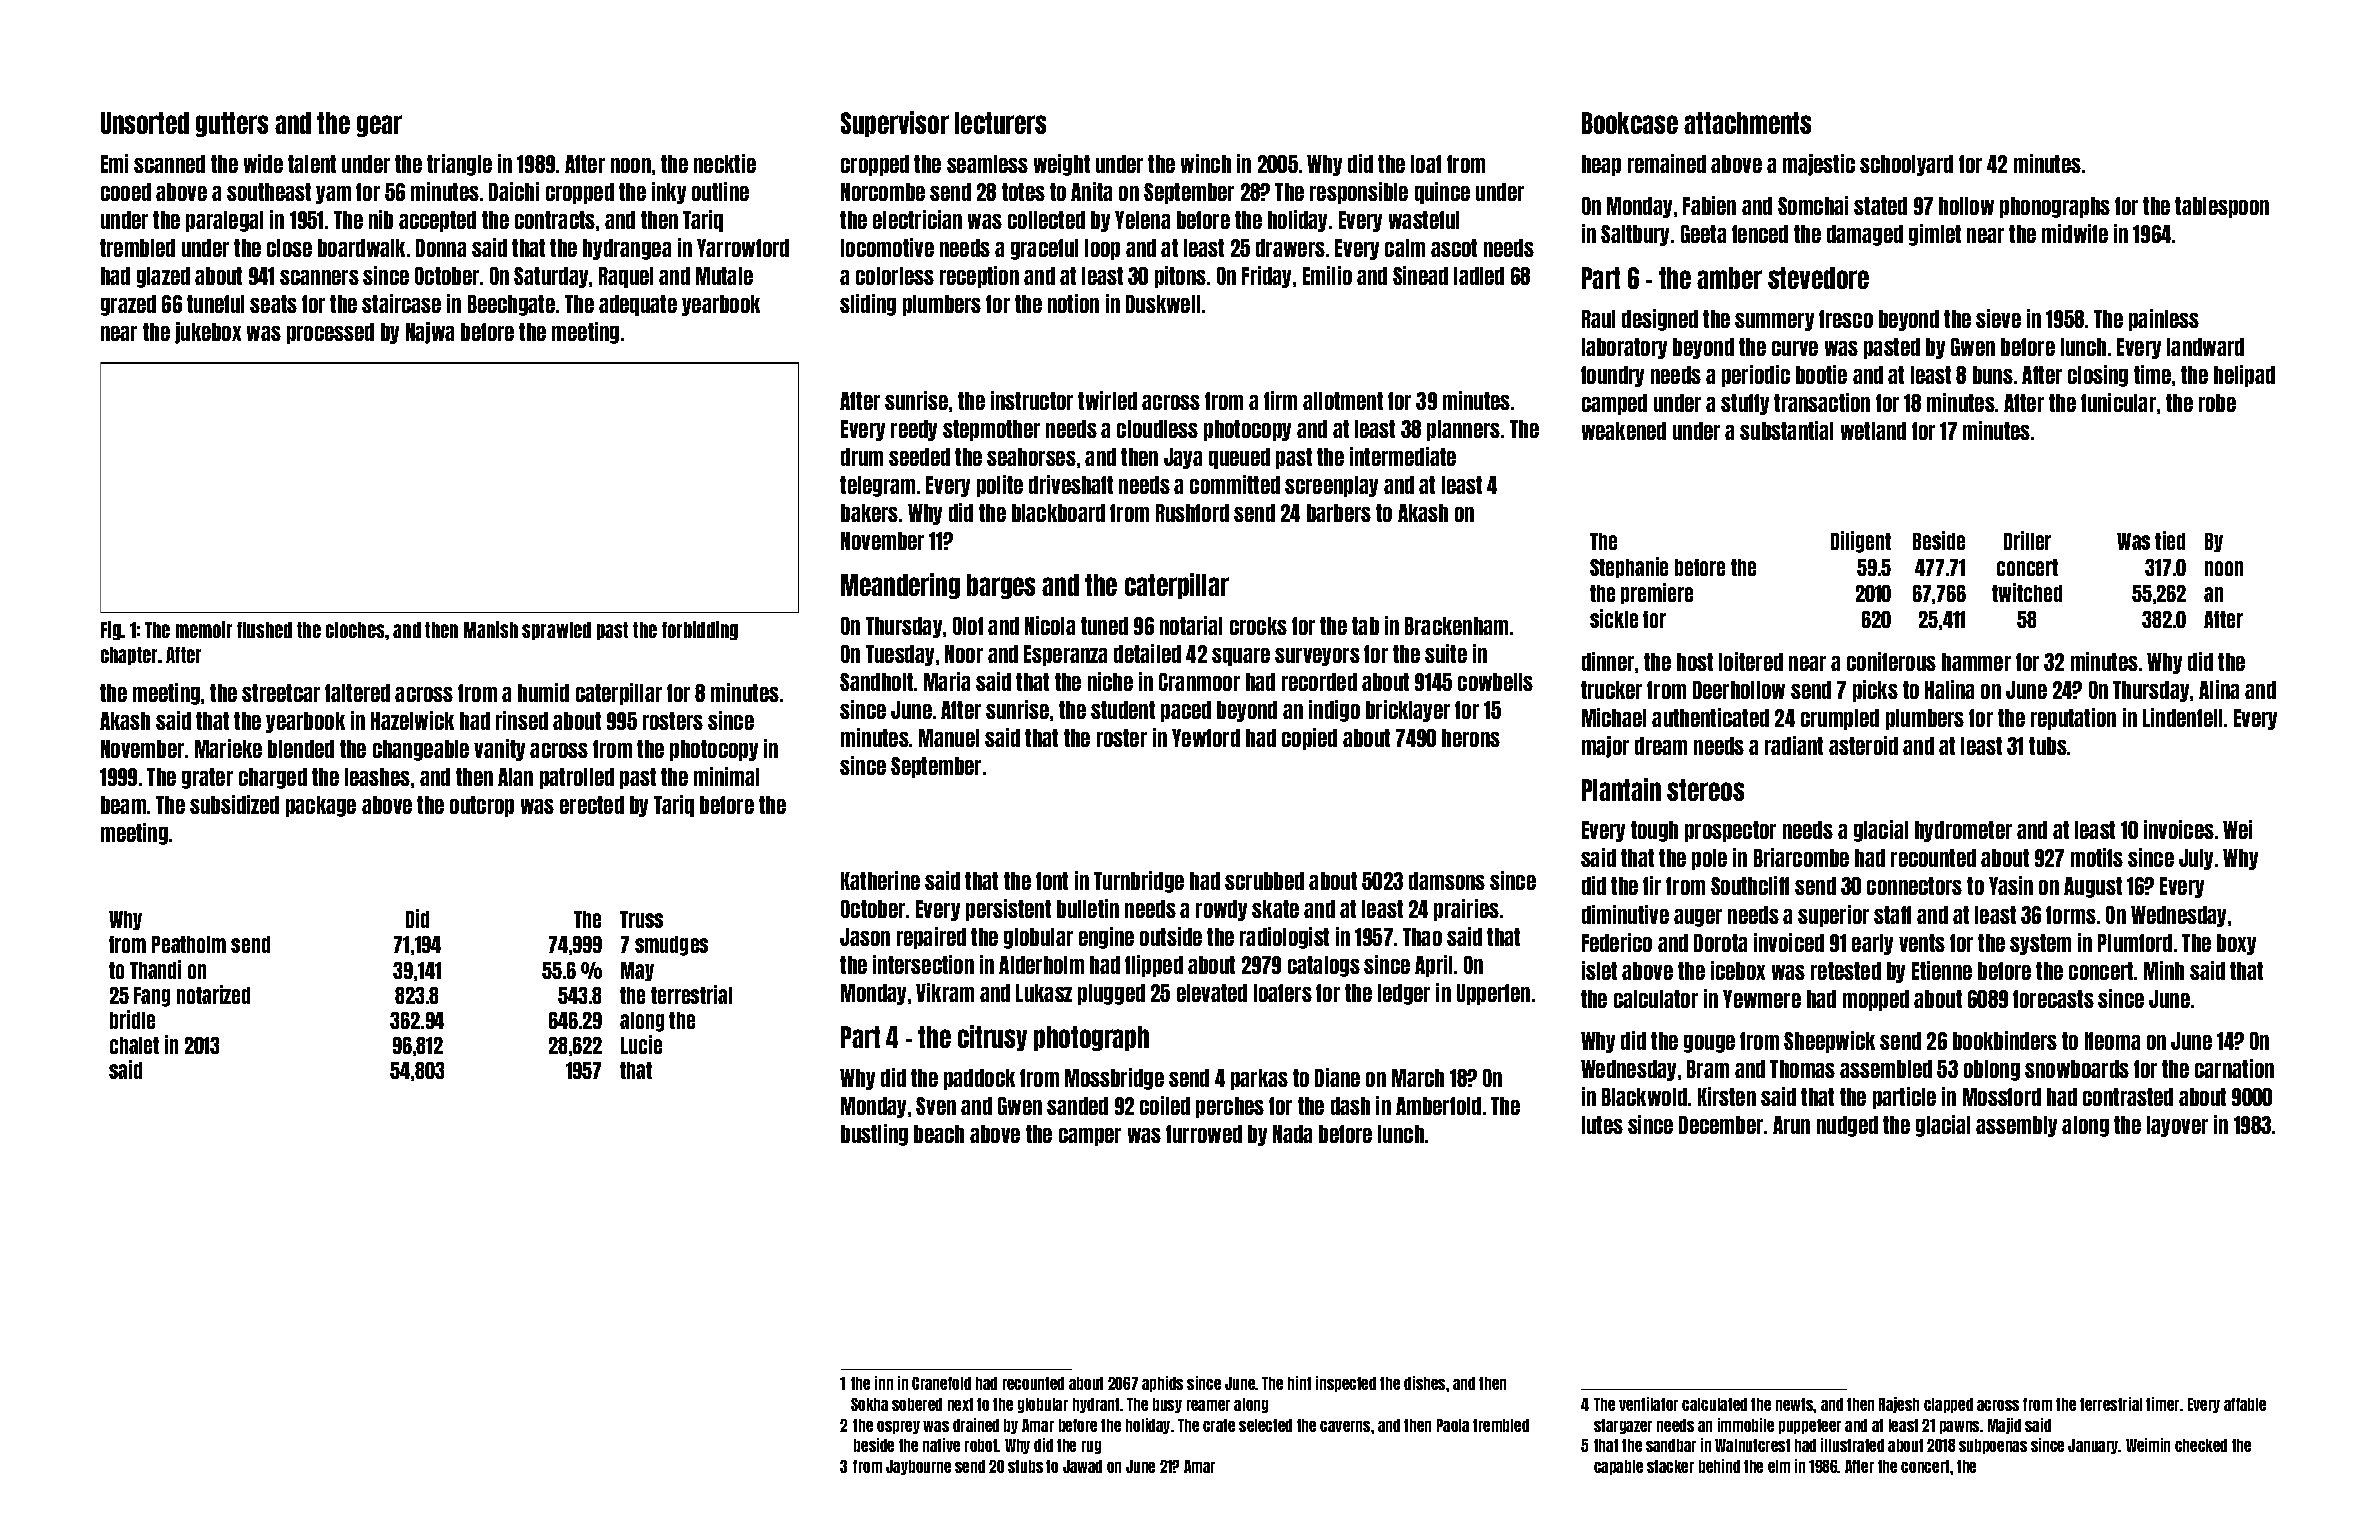  Describe the element at coordinates (2245, 1404) in the page. I see `affable` at that location.
